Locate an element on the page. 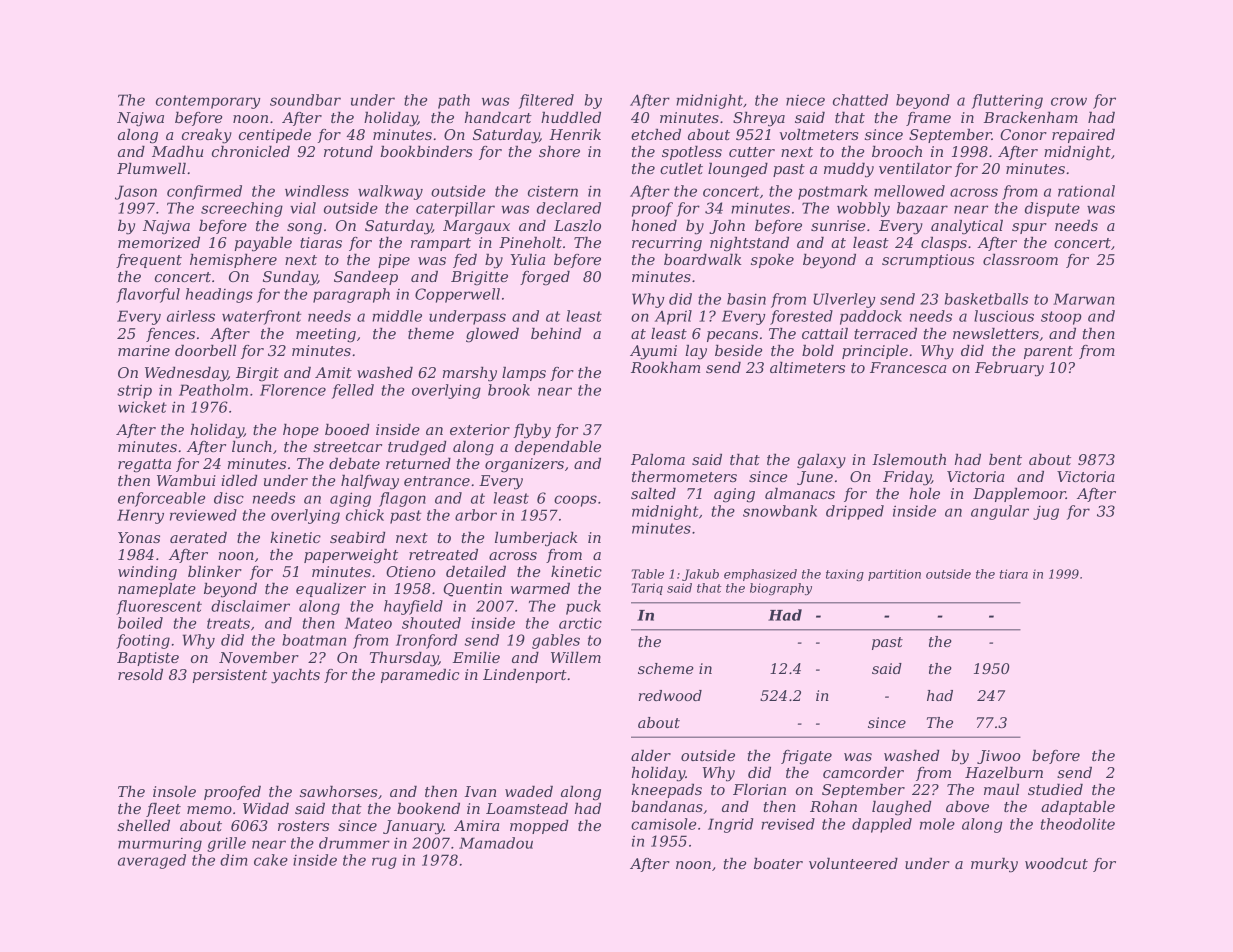 Image resolution: width=1233 pixels, height=952 pixels. jug is located at coordinates (1046, 512).
